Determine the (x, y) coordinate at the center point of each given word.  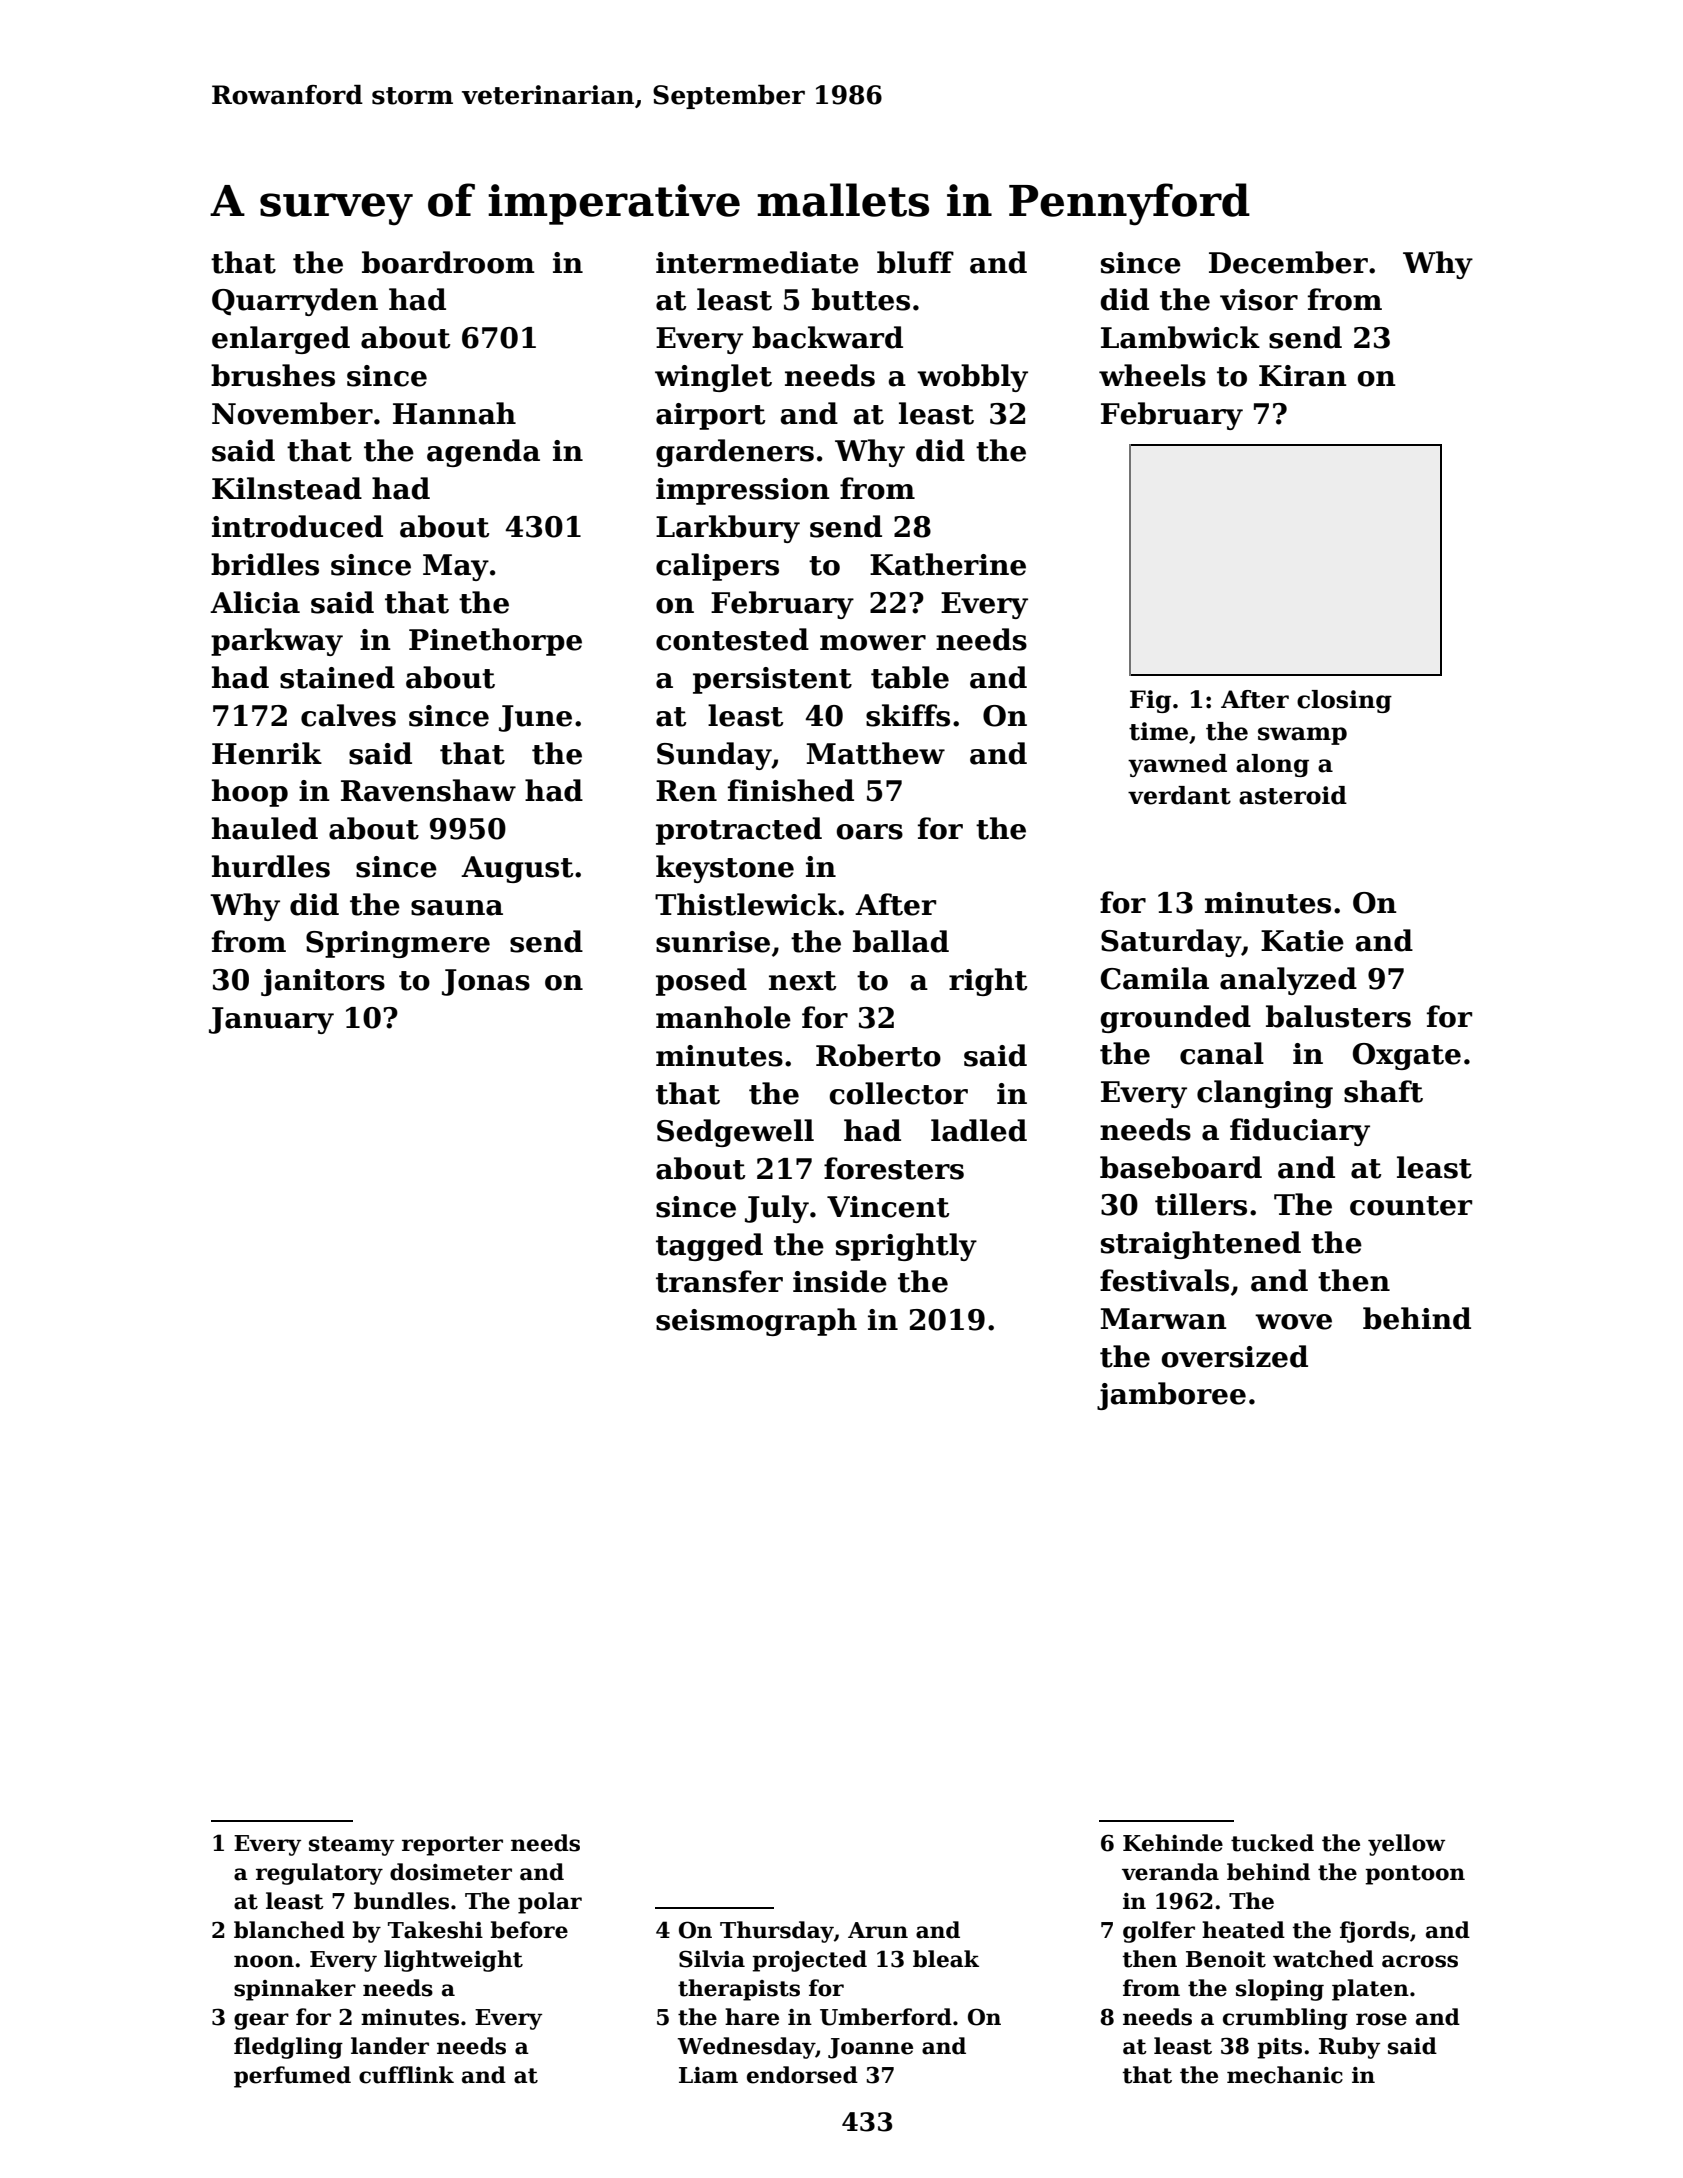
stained (337, 677)
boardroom (448, 262)
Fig (1150, 701)
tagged (709, 1247)
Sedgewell (735, 1133)
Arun (878, 1930)
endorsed (802, 2075)
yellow (1406, 1845)
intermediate (757, 262)
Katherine (948, 564)
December (1288, 262)
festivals (1164, 1280)
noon (264, 1961)
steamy (351, 1846)
